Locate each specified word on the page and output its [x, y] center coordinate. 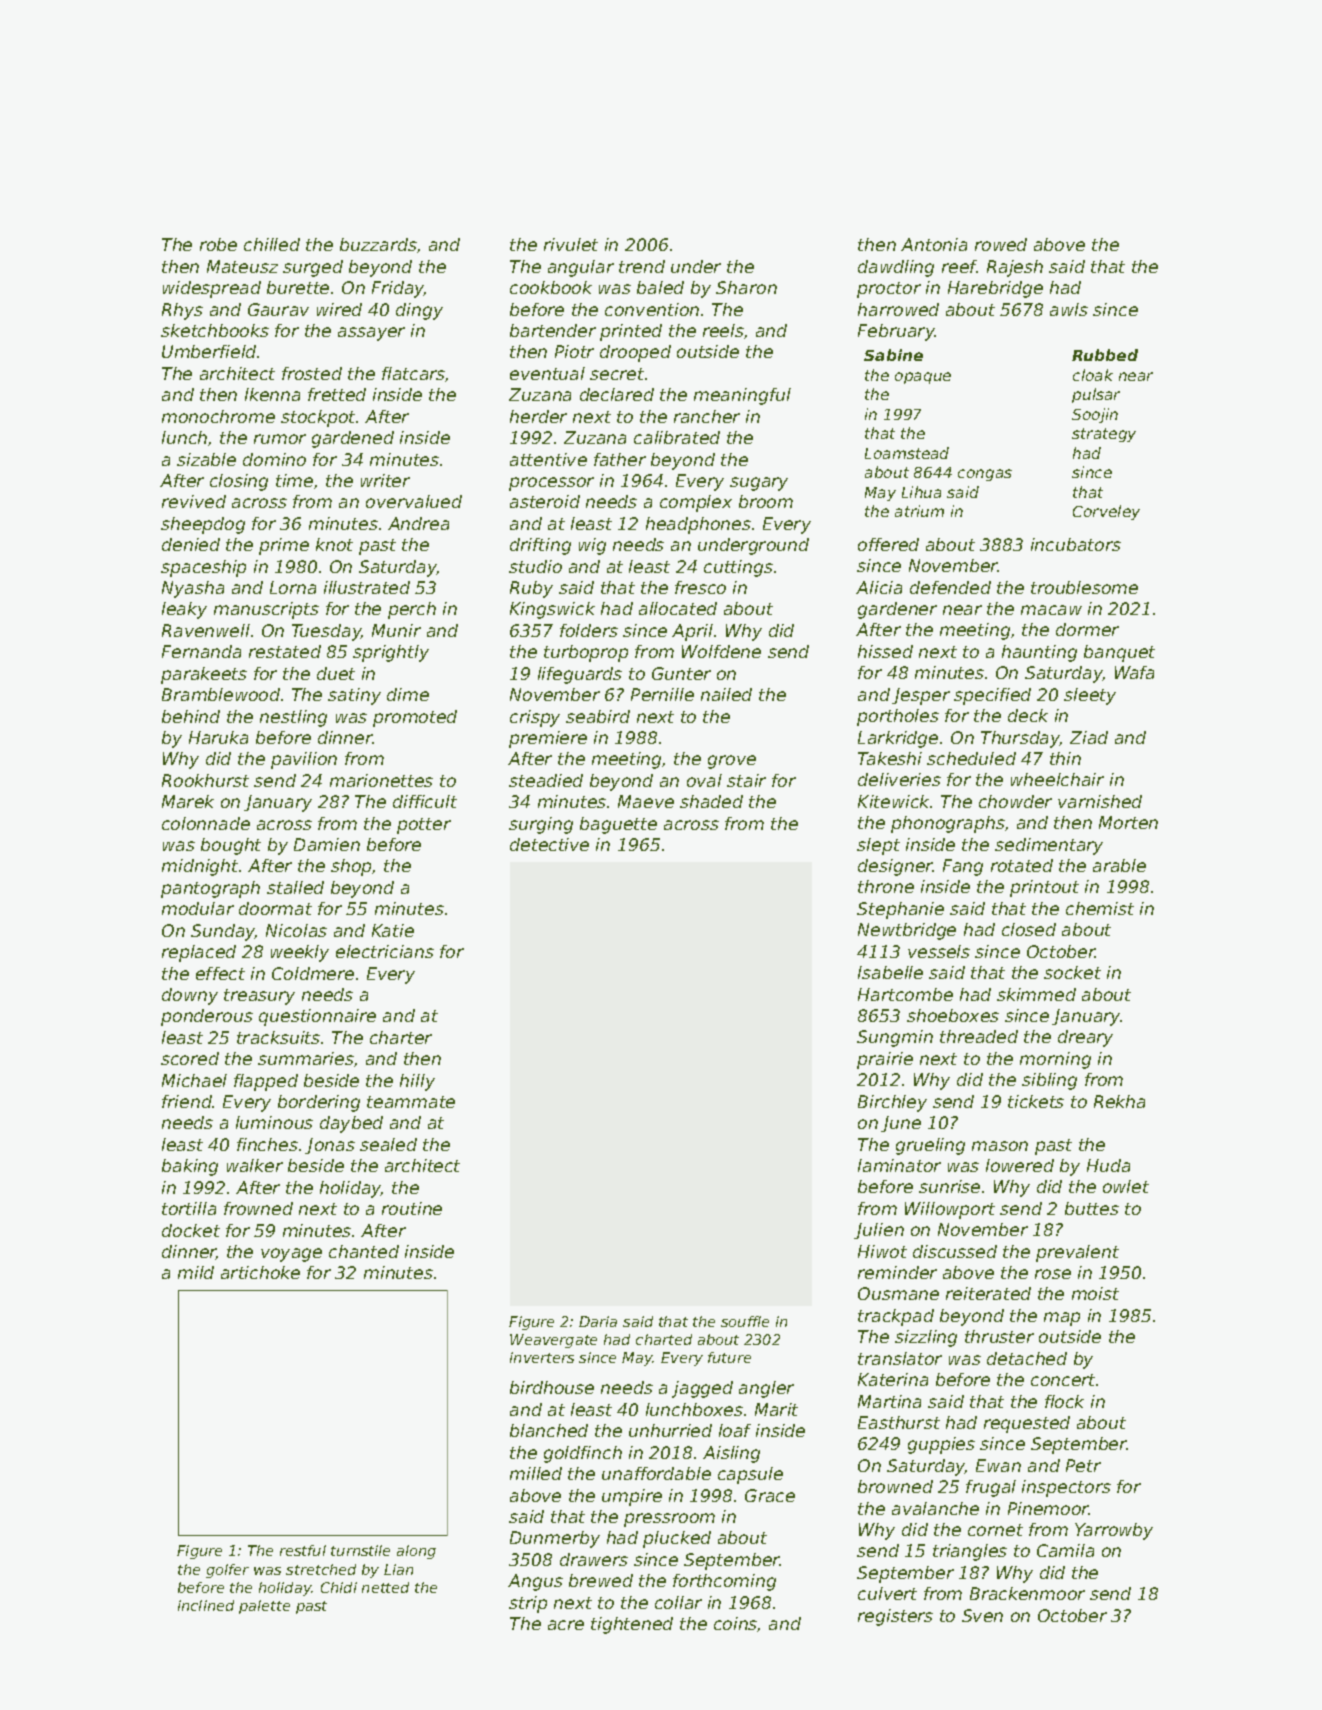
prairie [885, 1060]
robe [218, 244]
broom [766, 501]
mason [1000, 1146]
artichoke [260, 1272]
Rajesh [1015, 268]
